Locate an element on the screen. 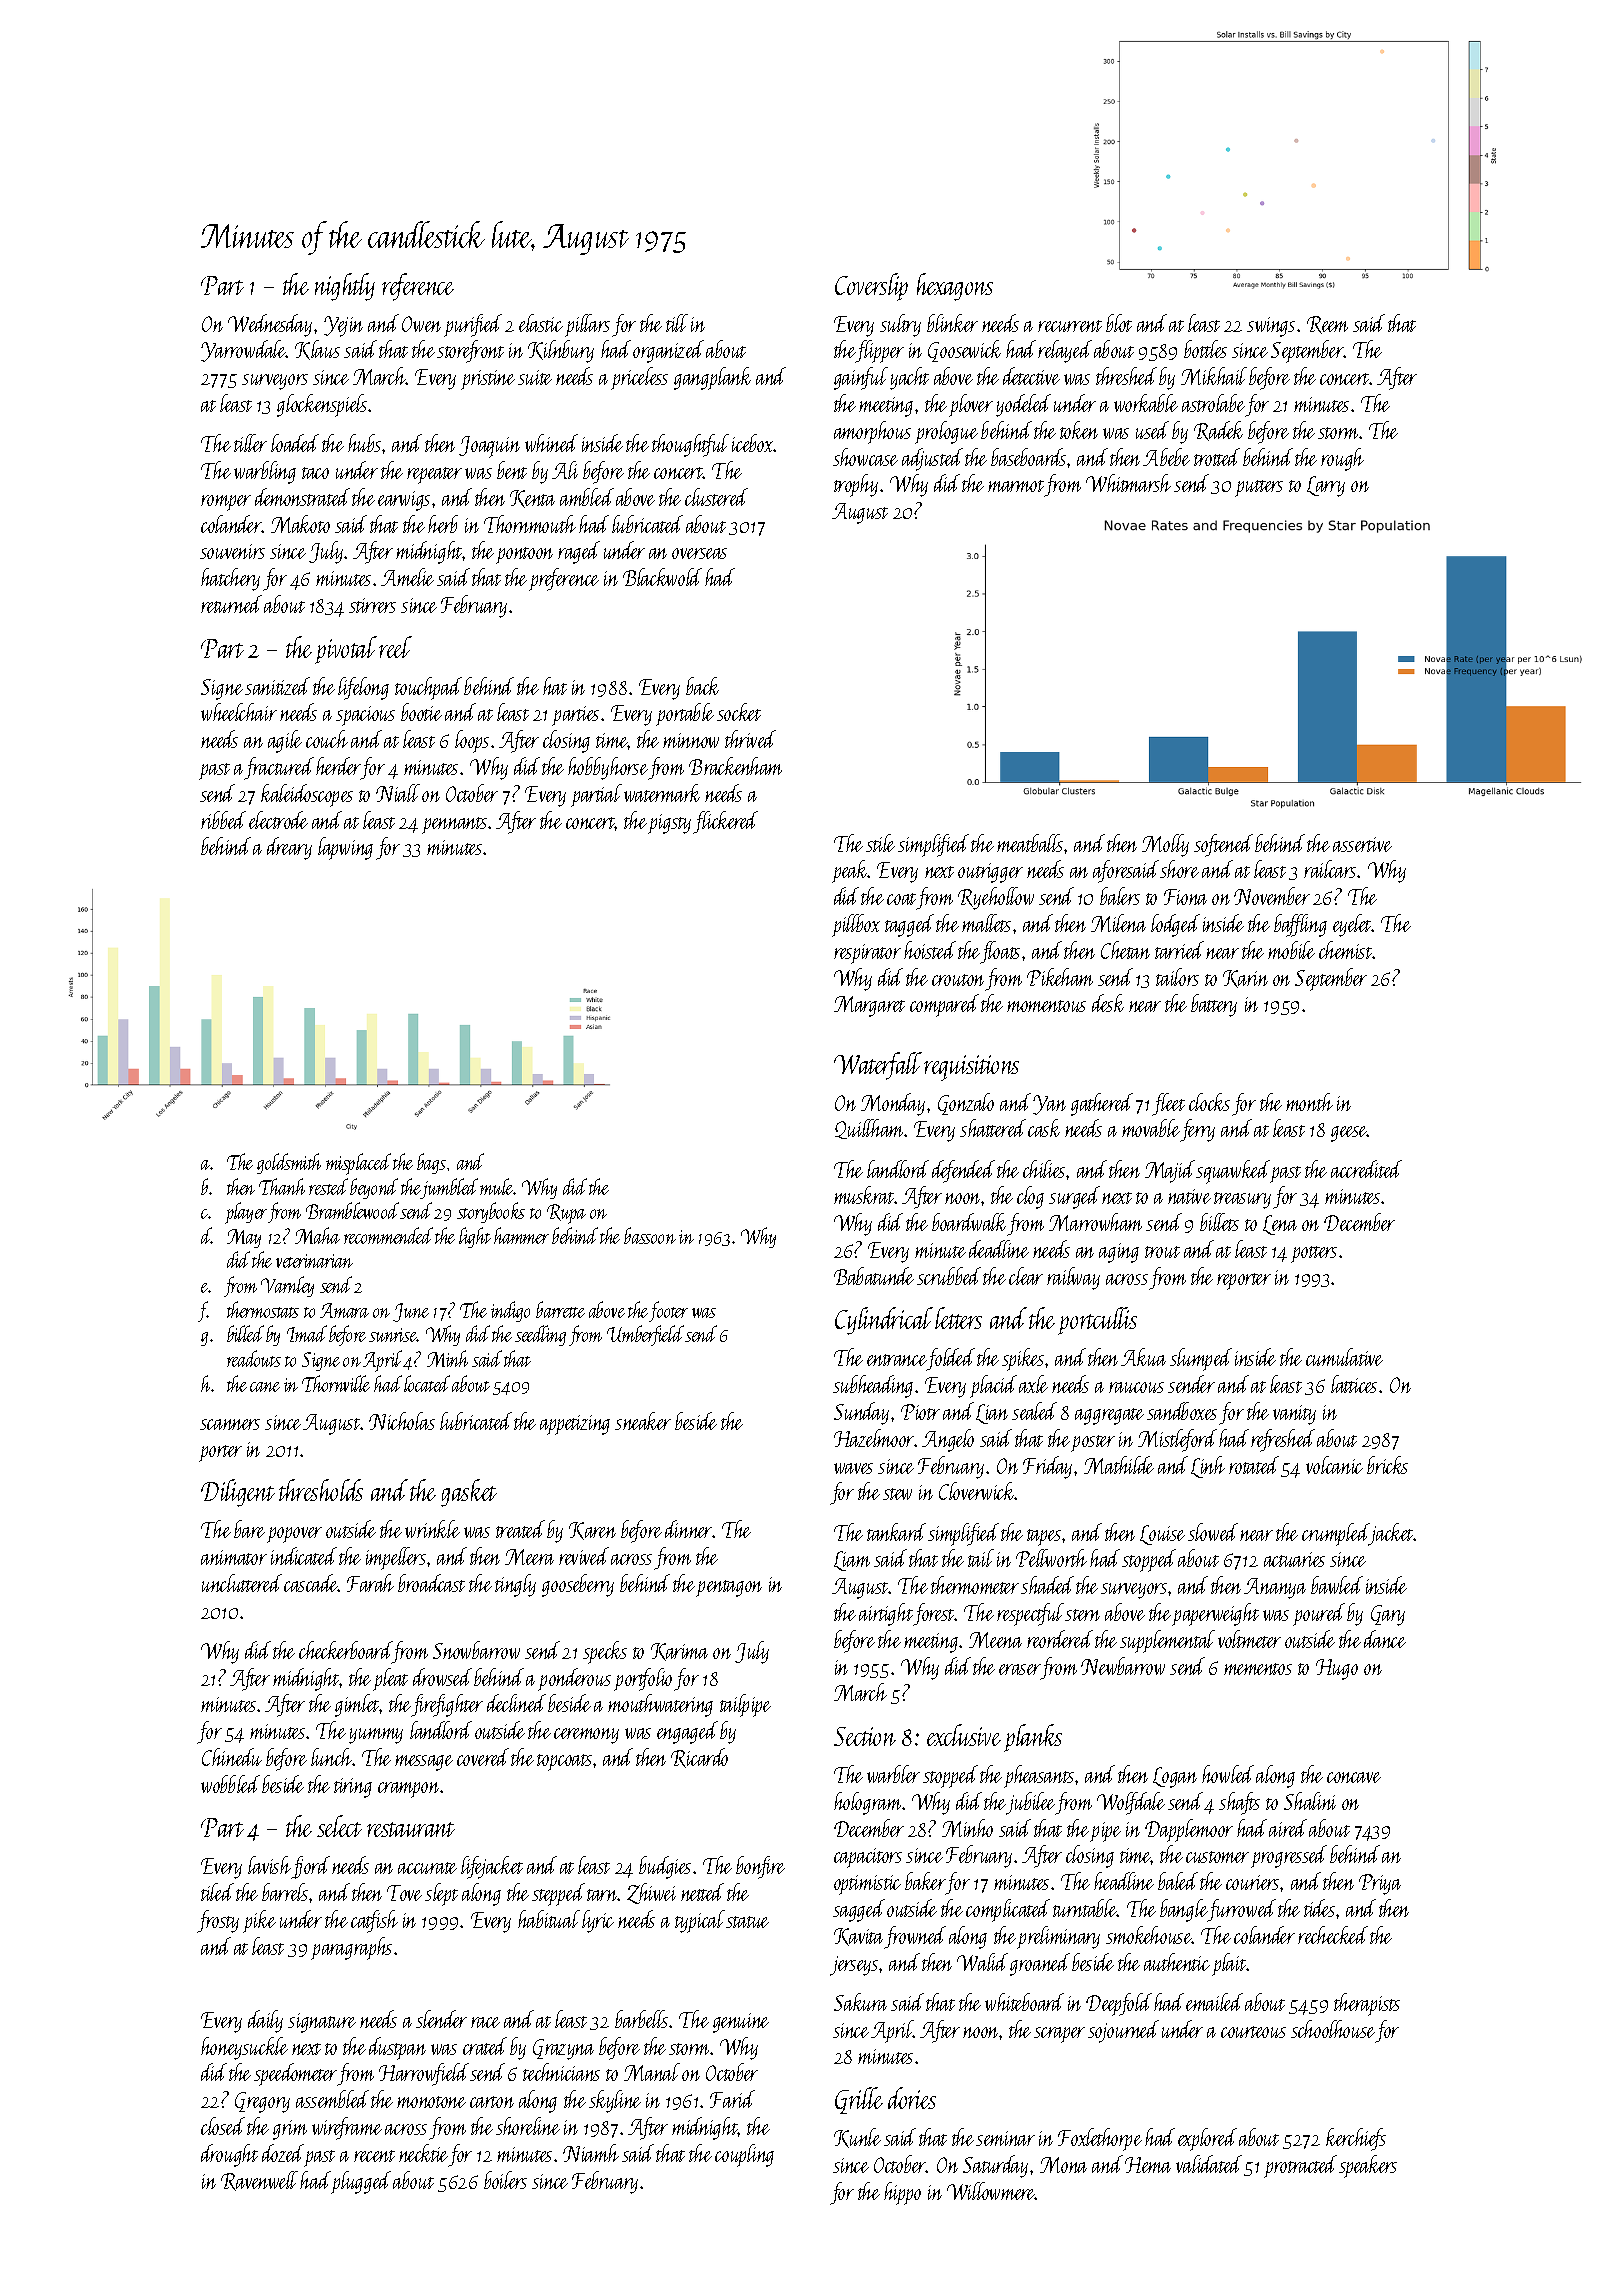 The image size is (1620, 2292). select is located at coordinates (339, 1826).
